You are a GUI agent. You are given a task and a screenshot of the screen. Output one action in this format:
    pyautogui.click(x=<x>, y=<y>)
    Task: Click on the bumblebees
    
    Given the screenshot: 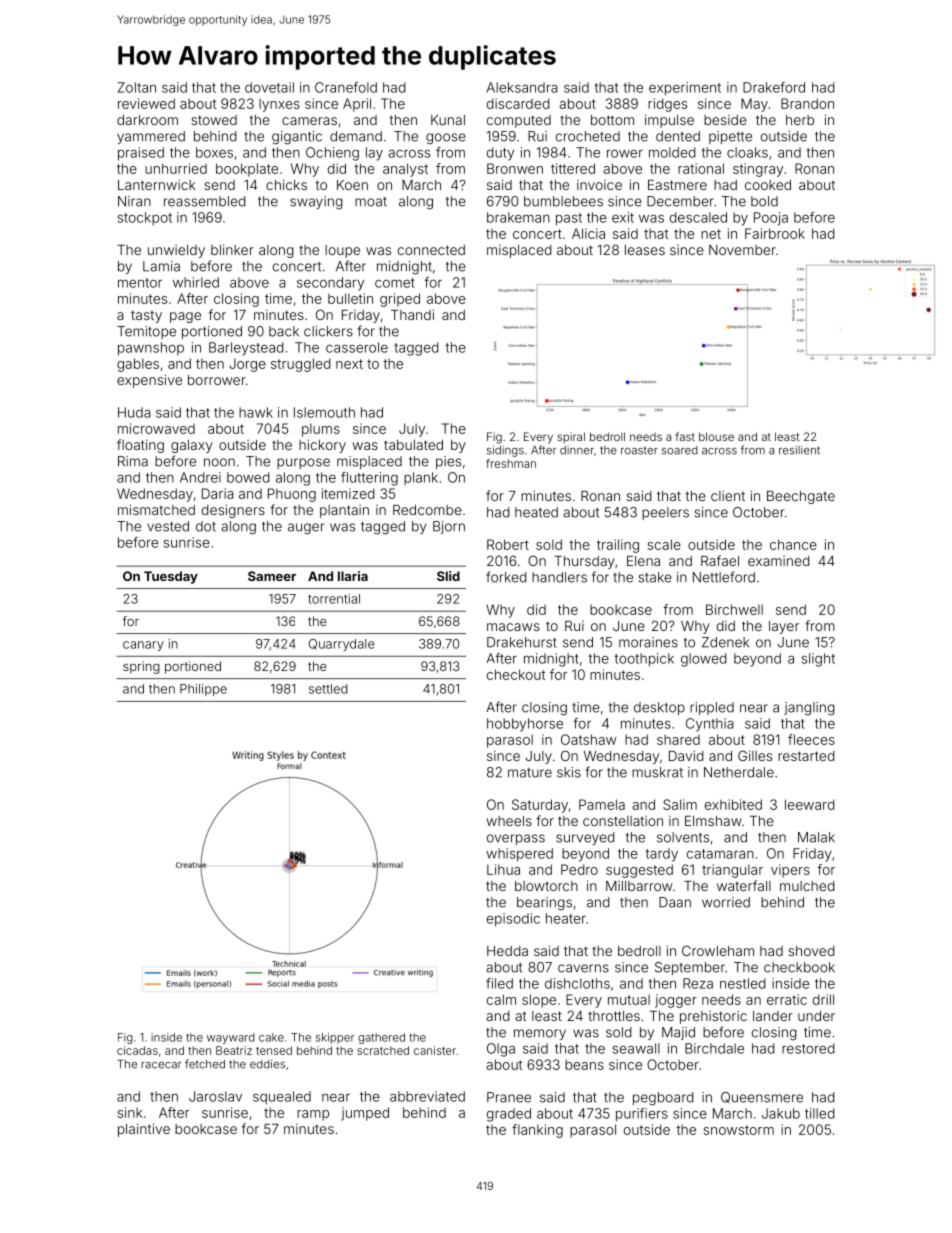 What is the action you would take?
    pyautogui.click(x=563, y=201)
